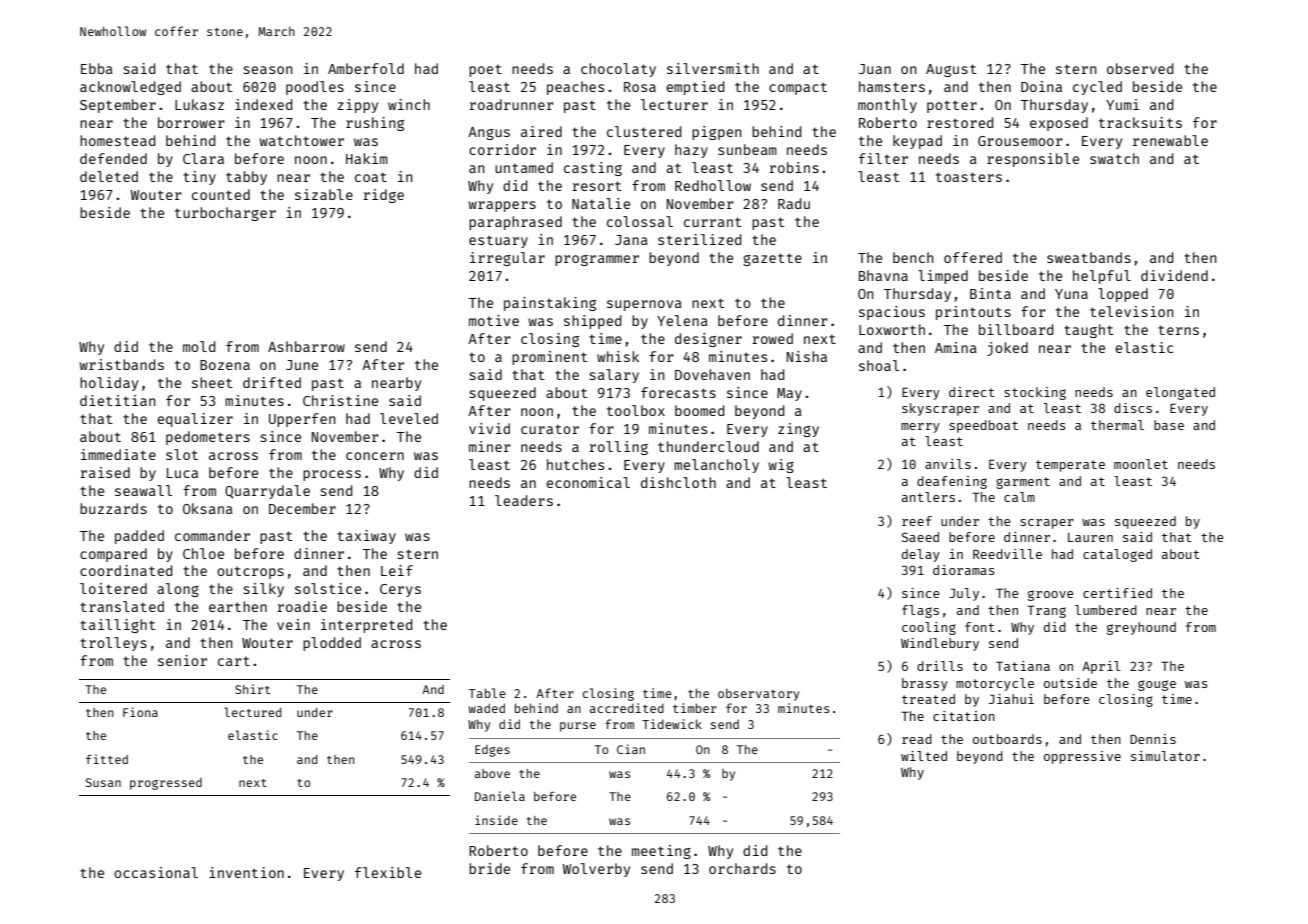 The height and width of the image is (924, 1308). What do you see at coordinates (139, 537) in the image?
I see `padded` at bounding box center [139, 537].
